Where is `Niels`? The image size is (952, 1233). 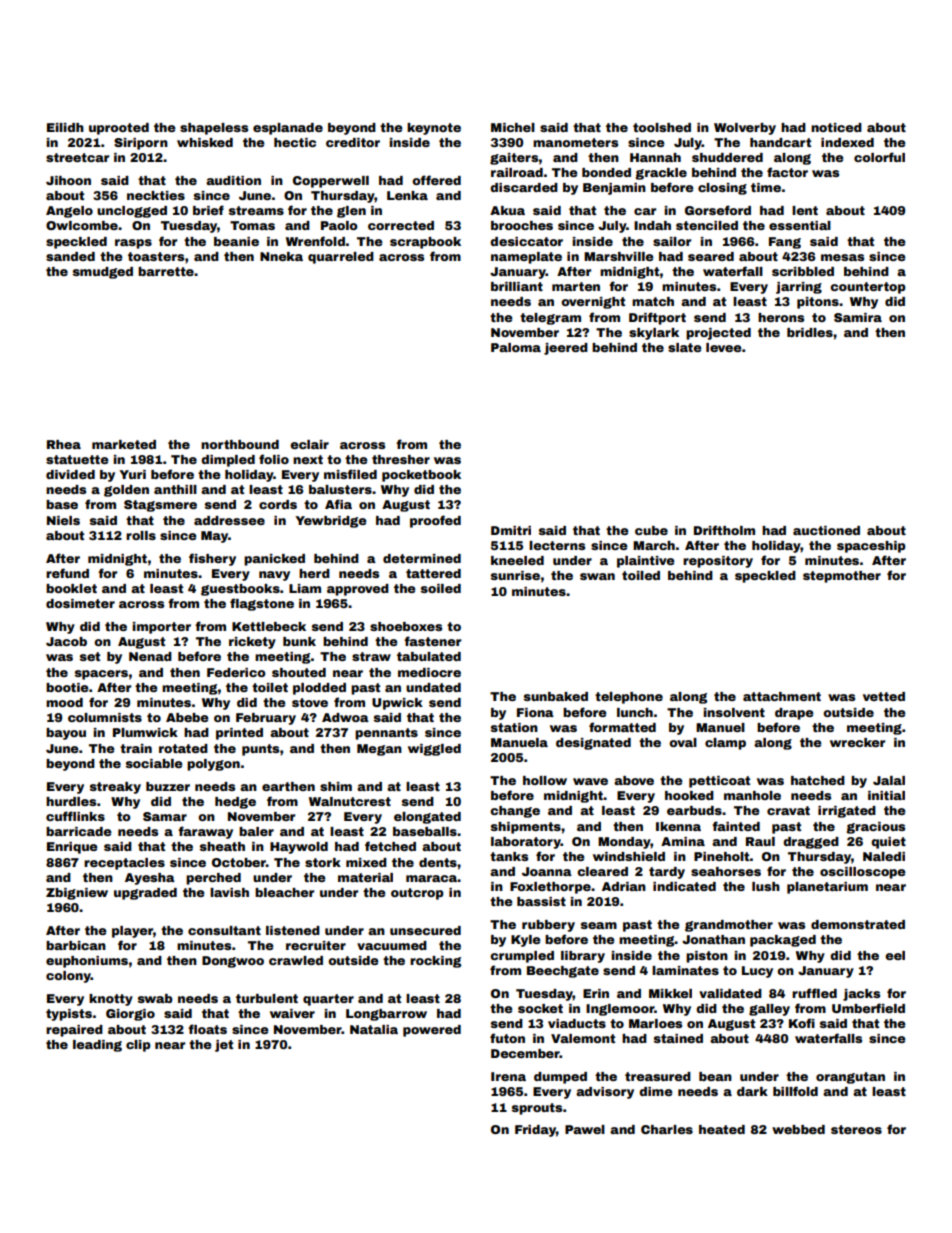
Niels is located at coordinates (63, 520).
